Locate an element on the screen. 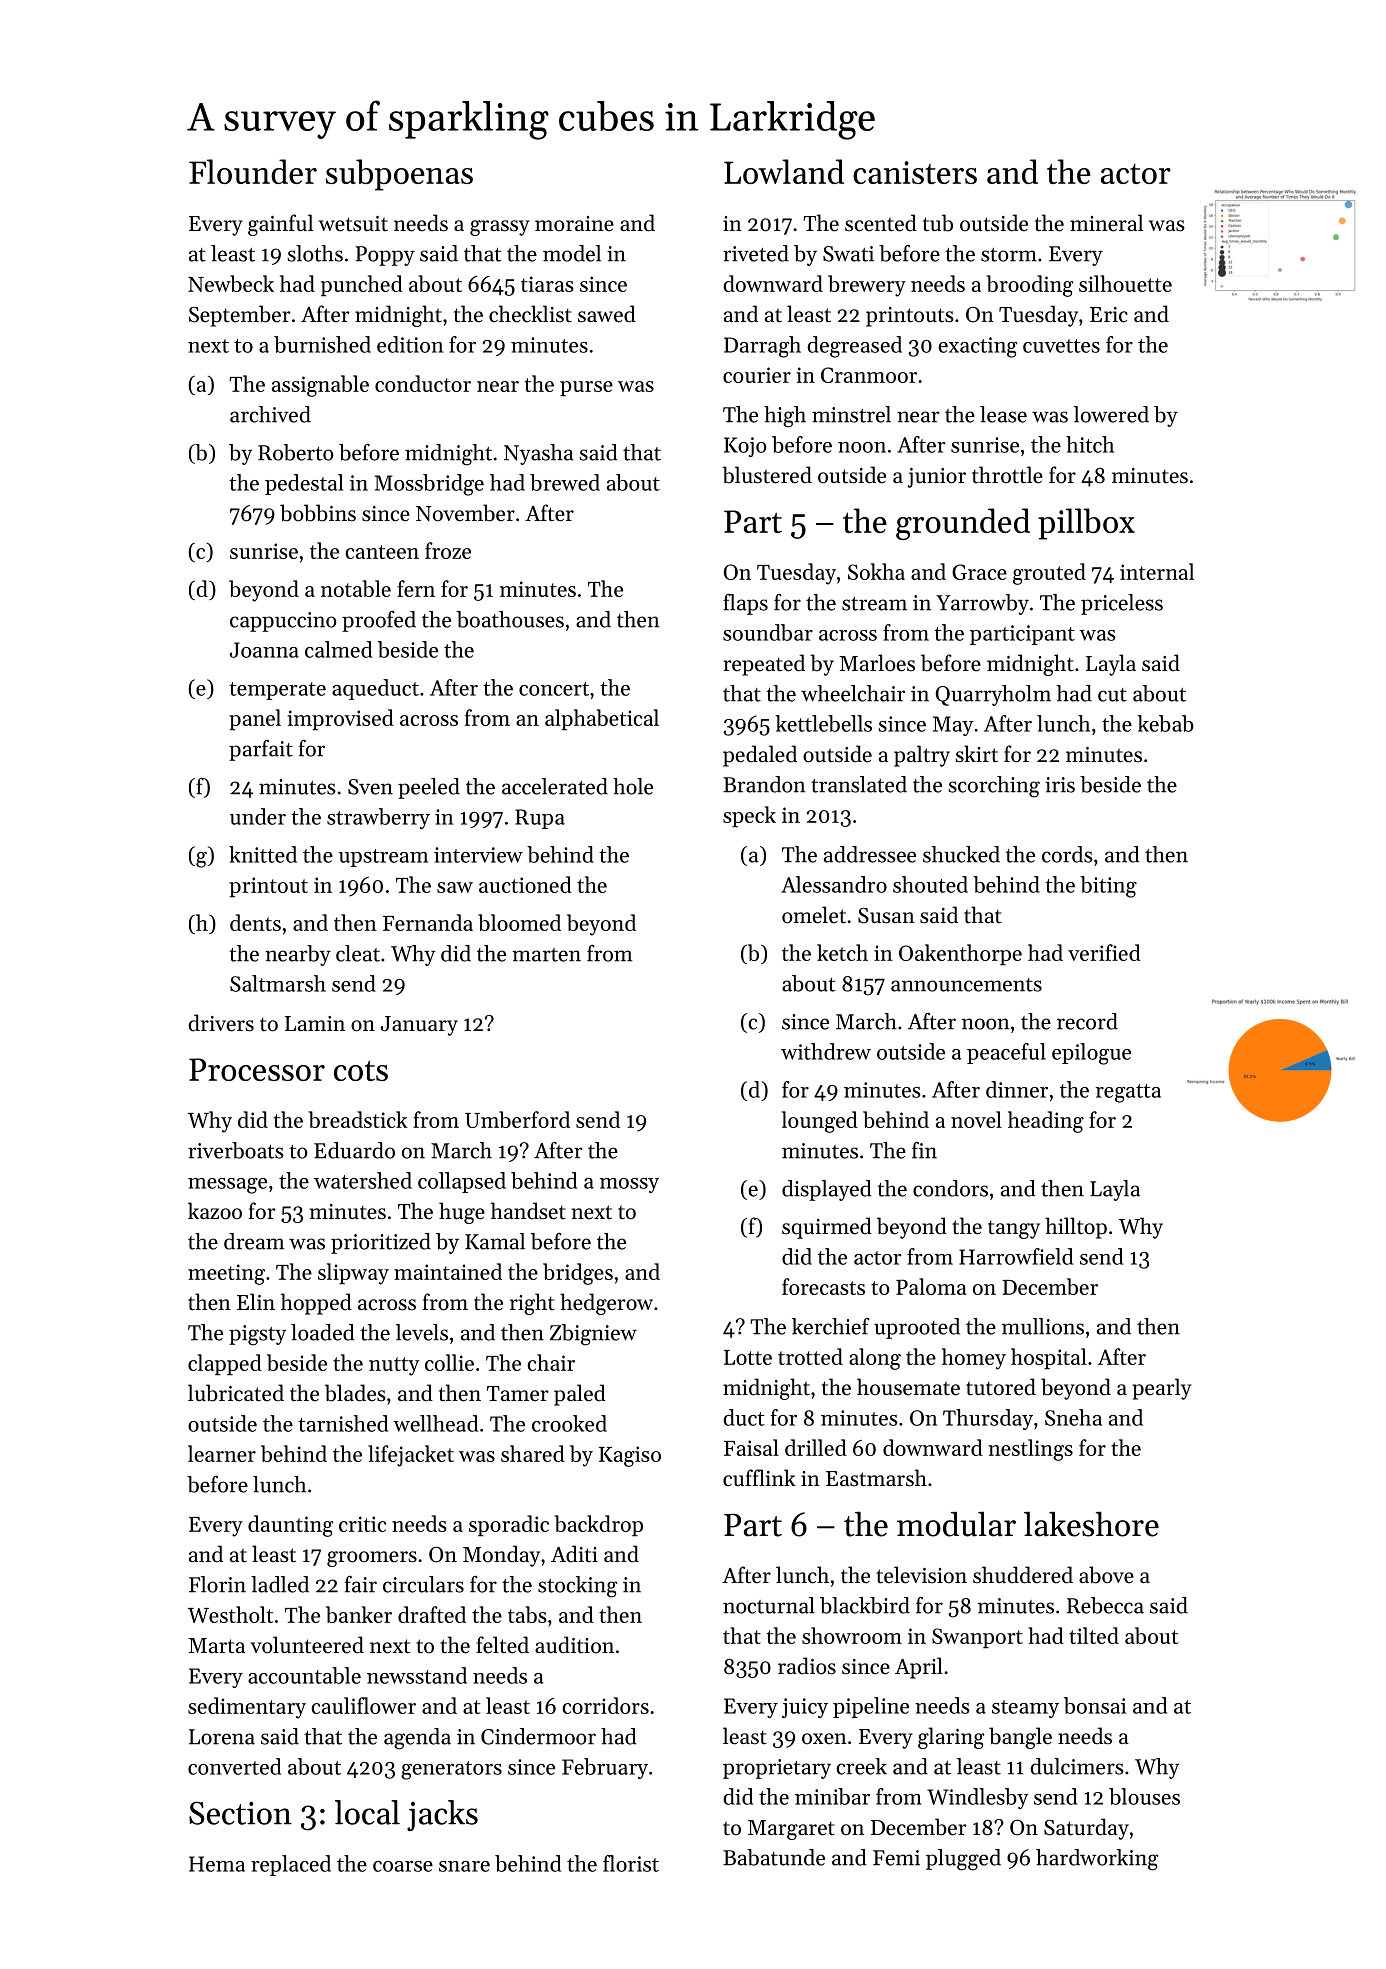 The width and height of the screenshot is (1386, 1969). Faisal is located at coordinates (751, 1447).
